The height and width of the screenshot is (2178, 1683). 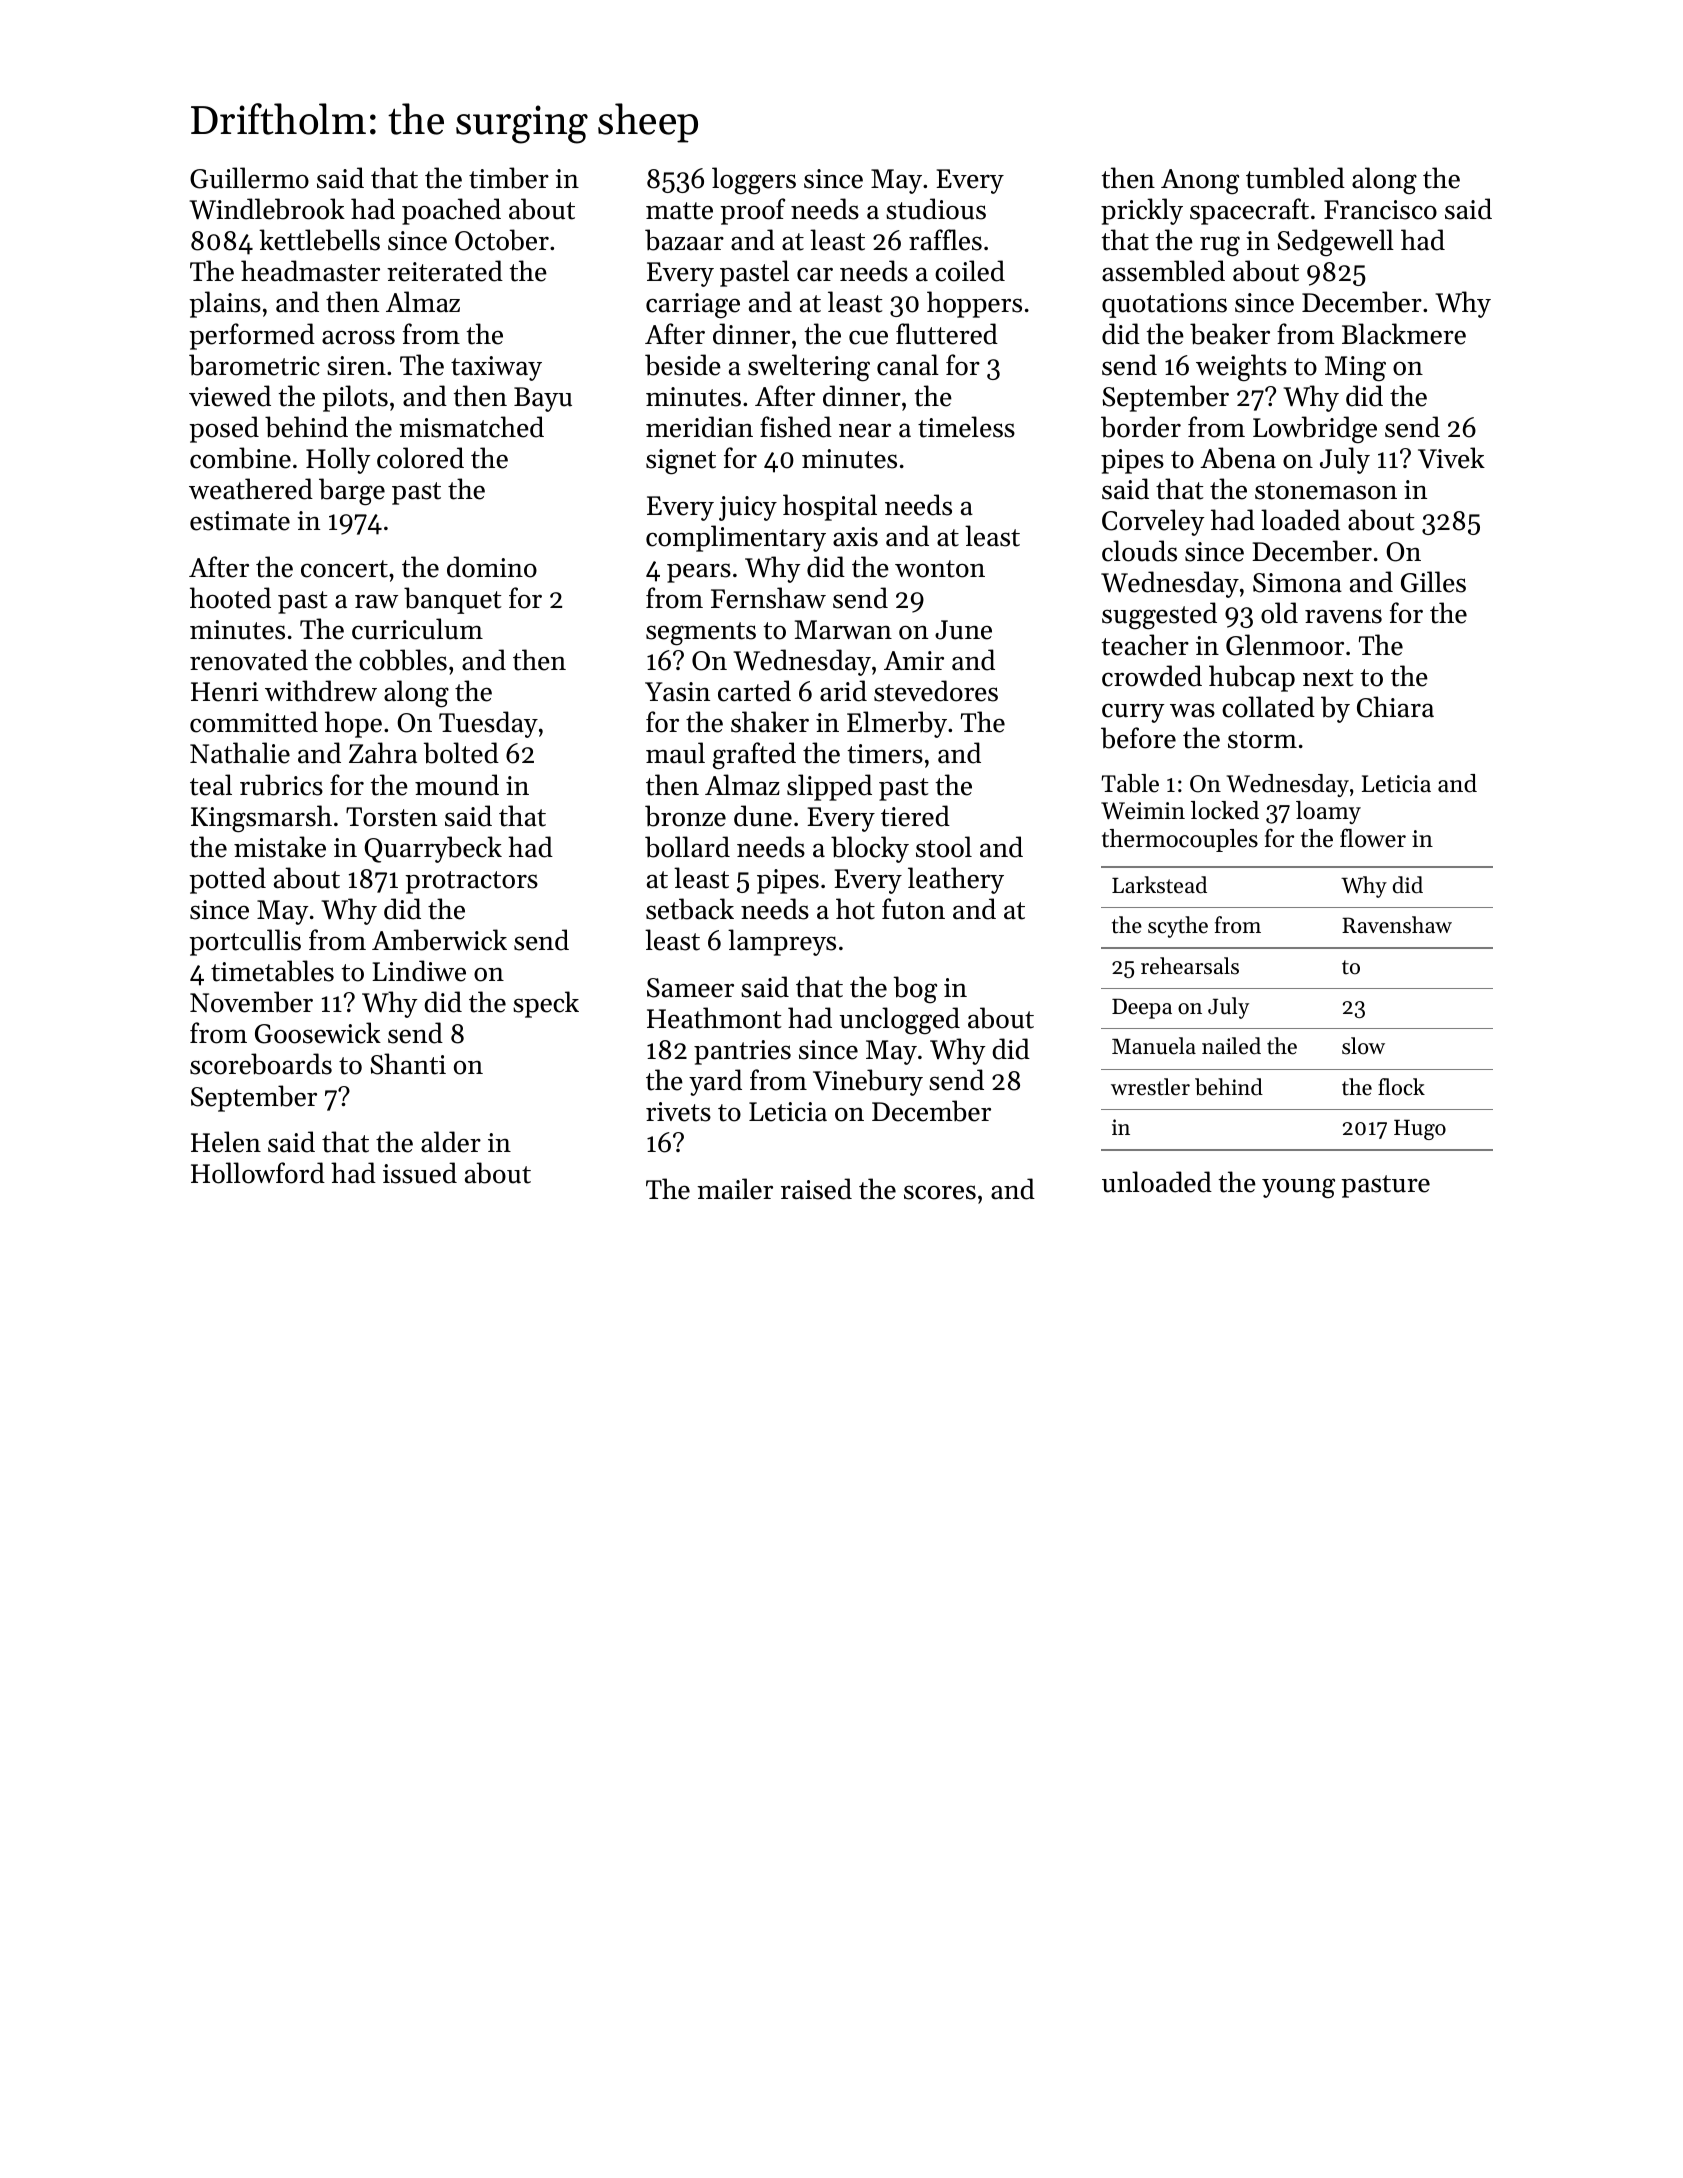 What do you see at coordinates (1252, 678) in the screenshot?
I see `hubcap` at bounding box center [1252, 678].
